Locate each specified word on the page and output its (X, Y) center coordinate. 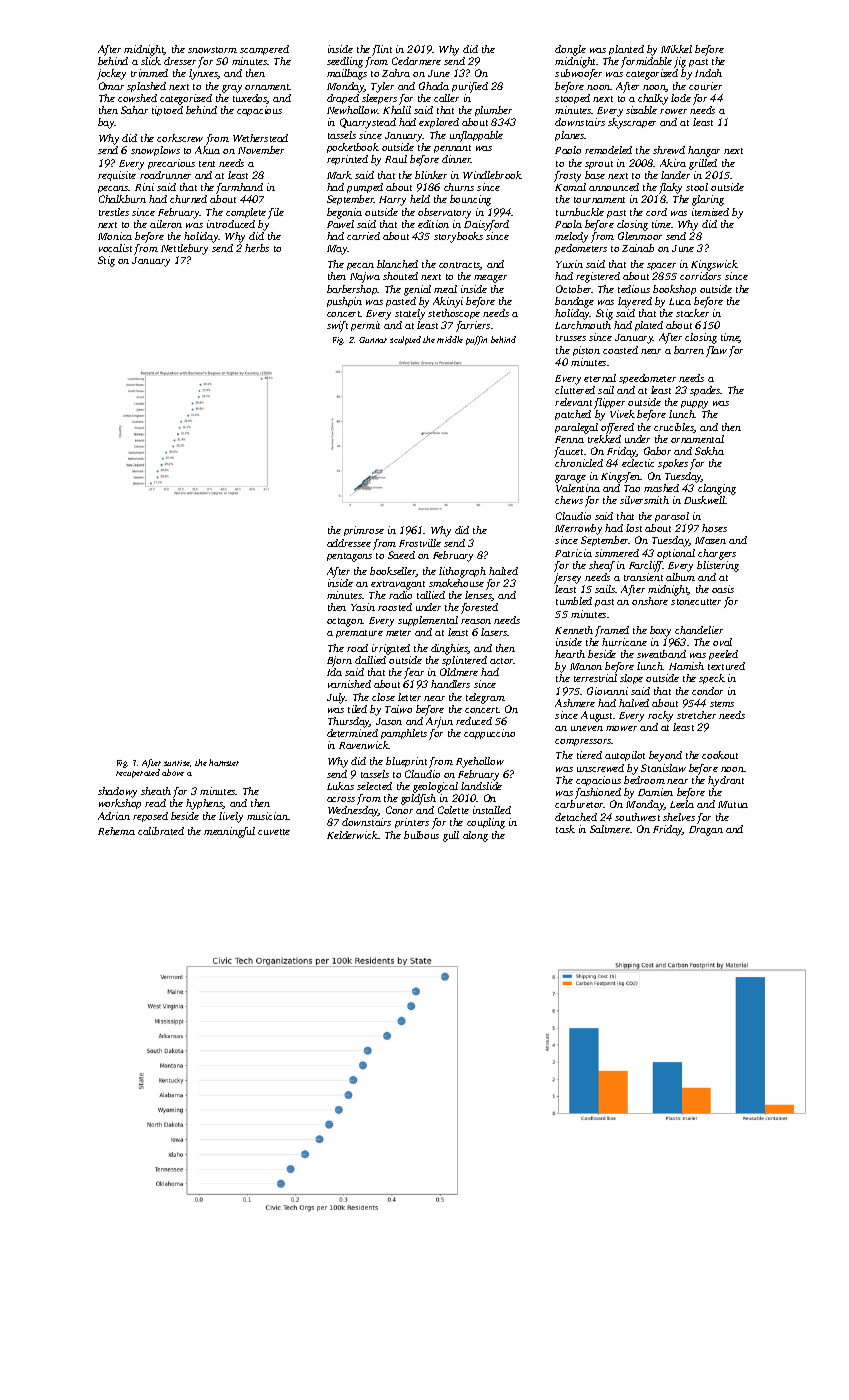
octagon (345, 622)
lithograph (462, 572)
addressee (349, 543)
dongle (570, 50)
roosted (395, 607)
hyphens (204, 804)
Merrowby (578, 529)
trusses (571, 338)
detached (576, 817)
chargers (717, 554)
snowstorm (212, 50)
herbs (257, 248)
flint (382, 50)
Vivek (622, 414)
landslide (481, 786)
